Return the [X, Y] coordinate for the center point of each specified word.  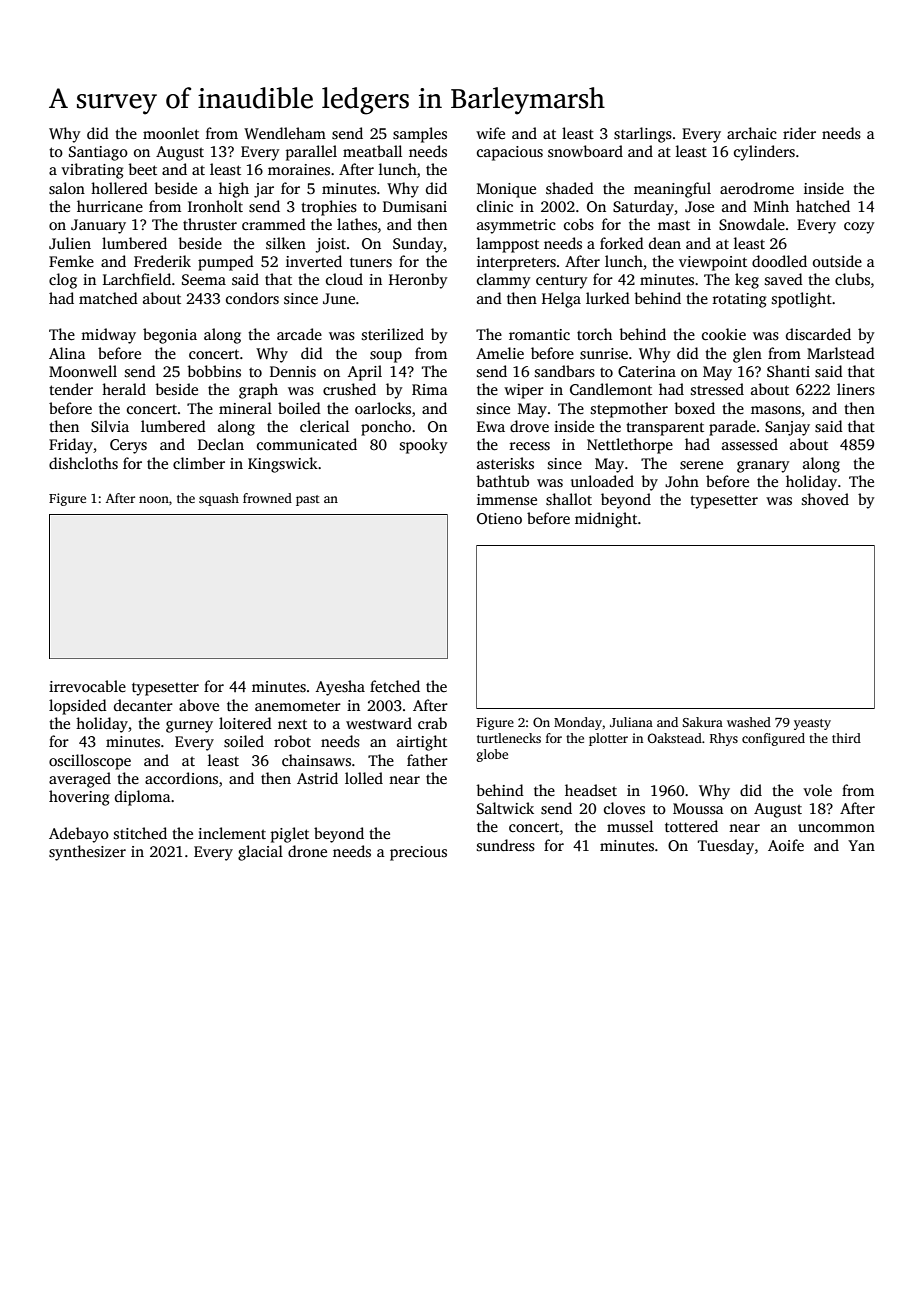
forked [622, 243]
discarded [818, 334]
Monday [578, 723]
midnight [606, 520]
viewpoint [713, 263]
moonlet [171, 133]
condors [252, 298]
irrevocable [87, 686]
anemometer [298, 706]
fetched [395, 686]
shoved [825, 499]
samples [420, 135]
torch [594, 334]
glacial [260, 853]
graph [258, 391]
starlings [643, 135]
